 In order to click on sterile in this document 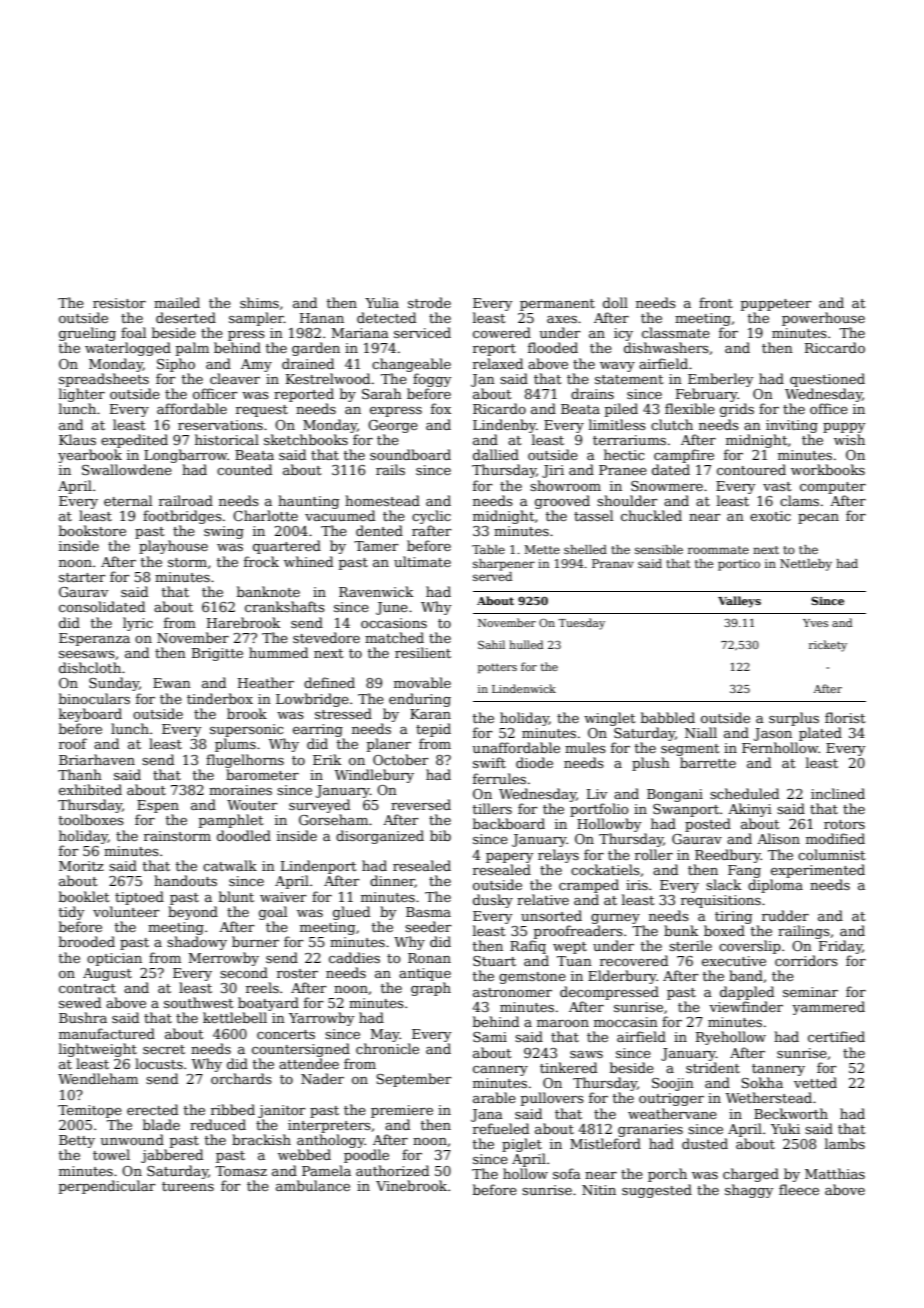, I will do `click(690, 945)`.
